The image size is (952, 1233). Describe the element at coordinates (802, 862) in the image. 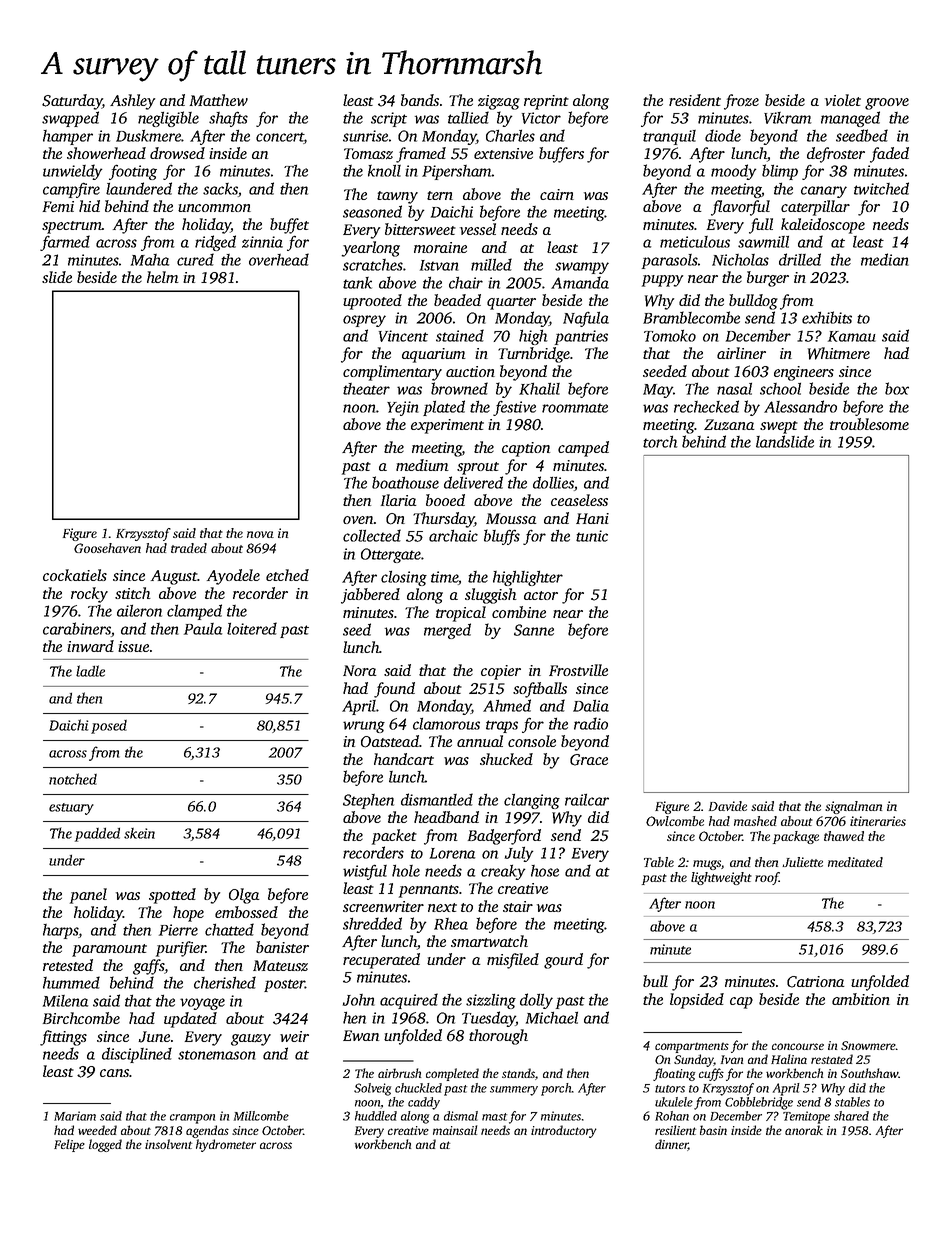

I see `Juliette` at that location.
